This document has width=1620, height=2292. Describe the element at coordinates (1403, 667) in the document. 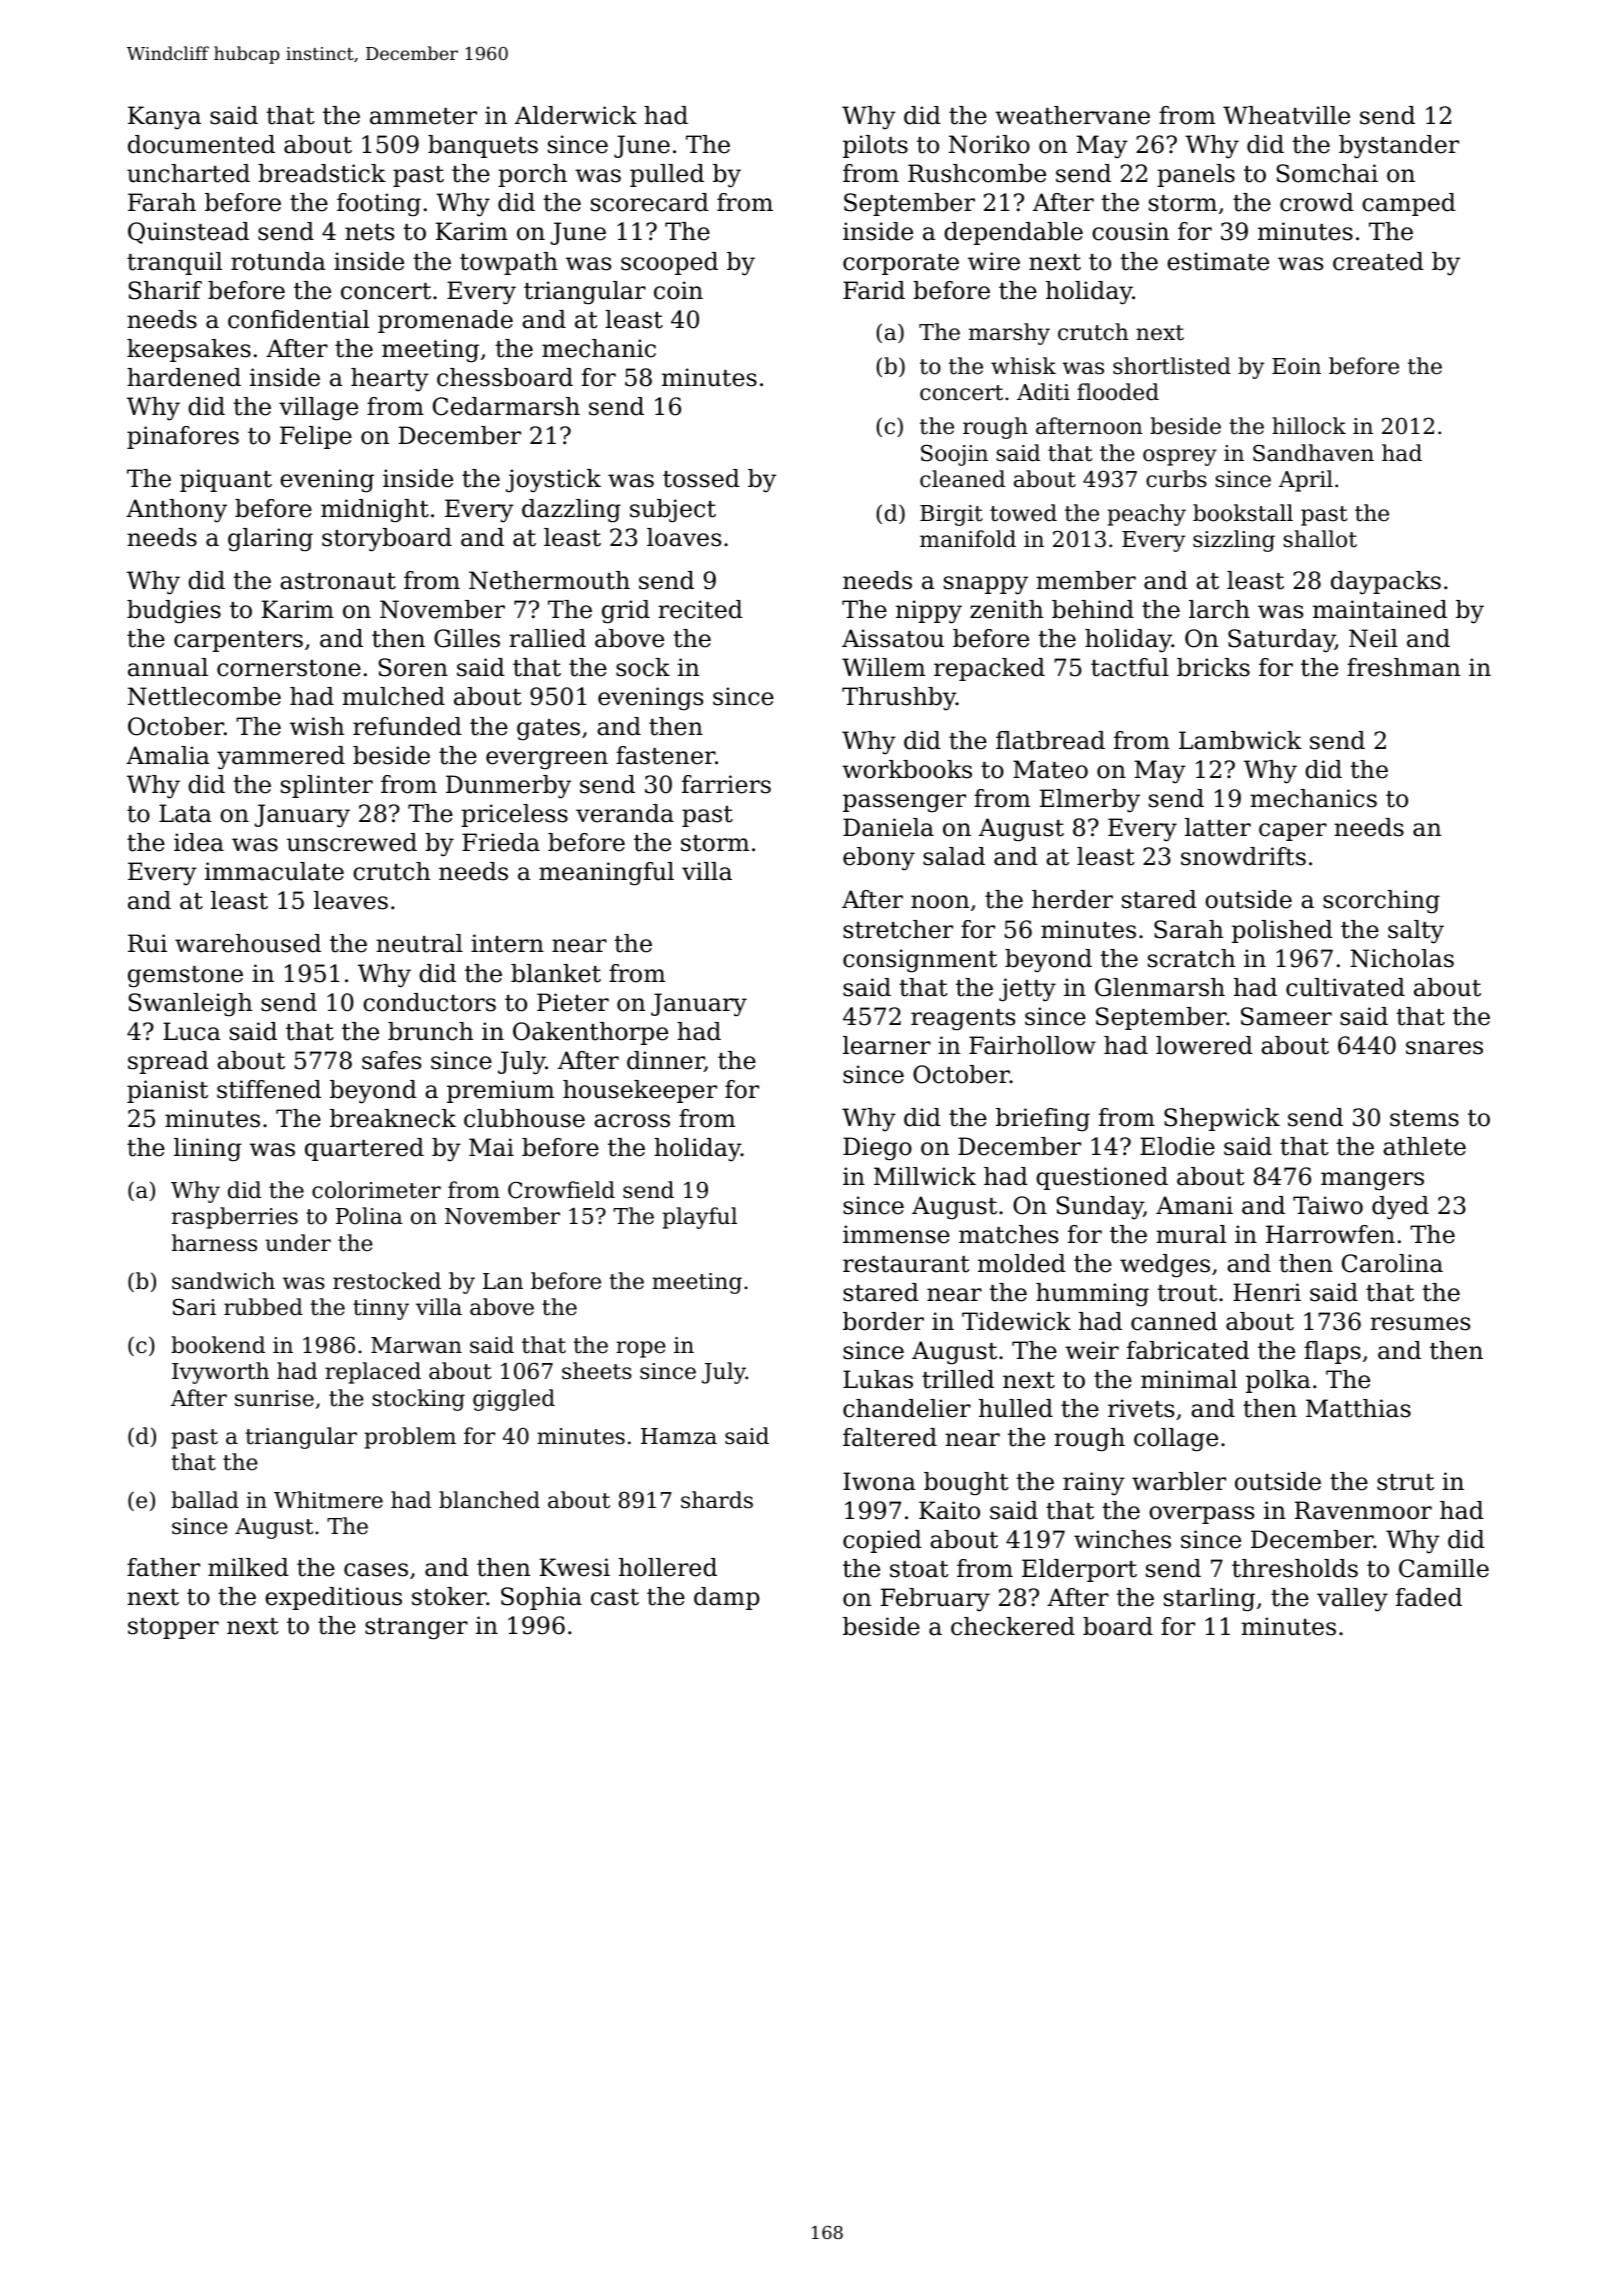

I see `freshman` at that location.
